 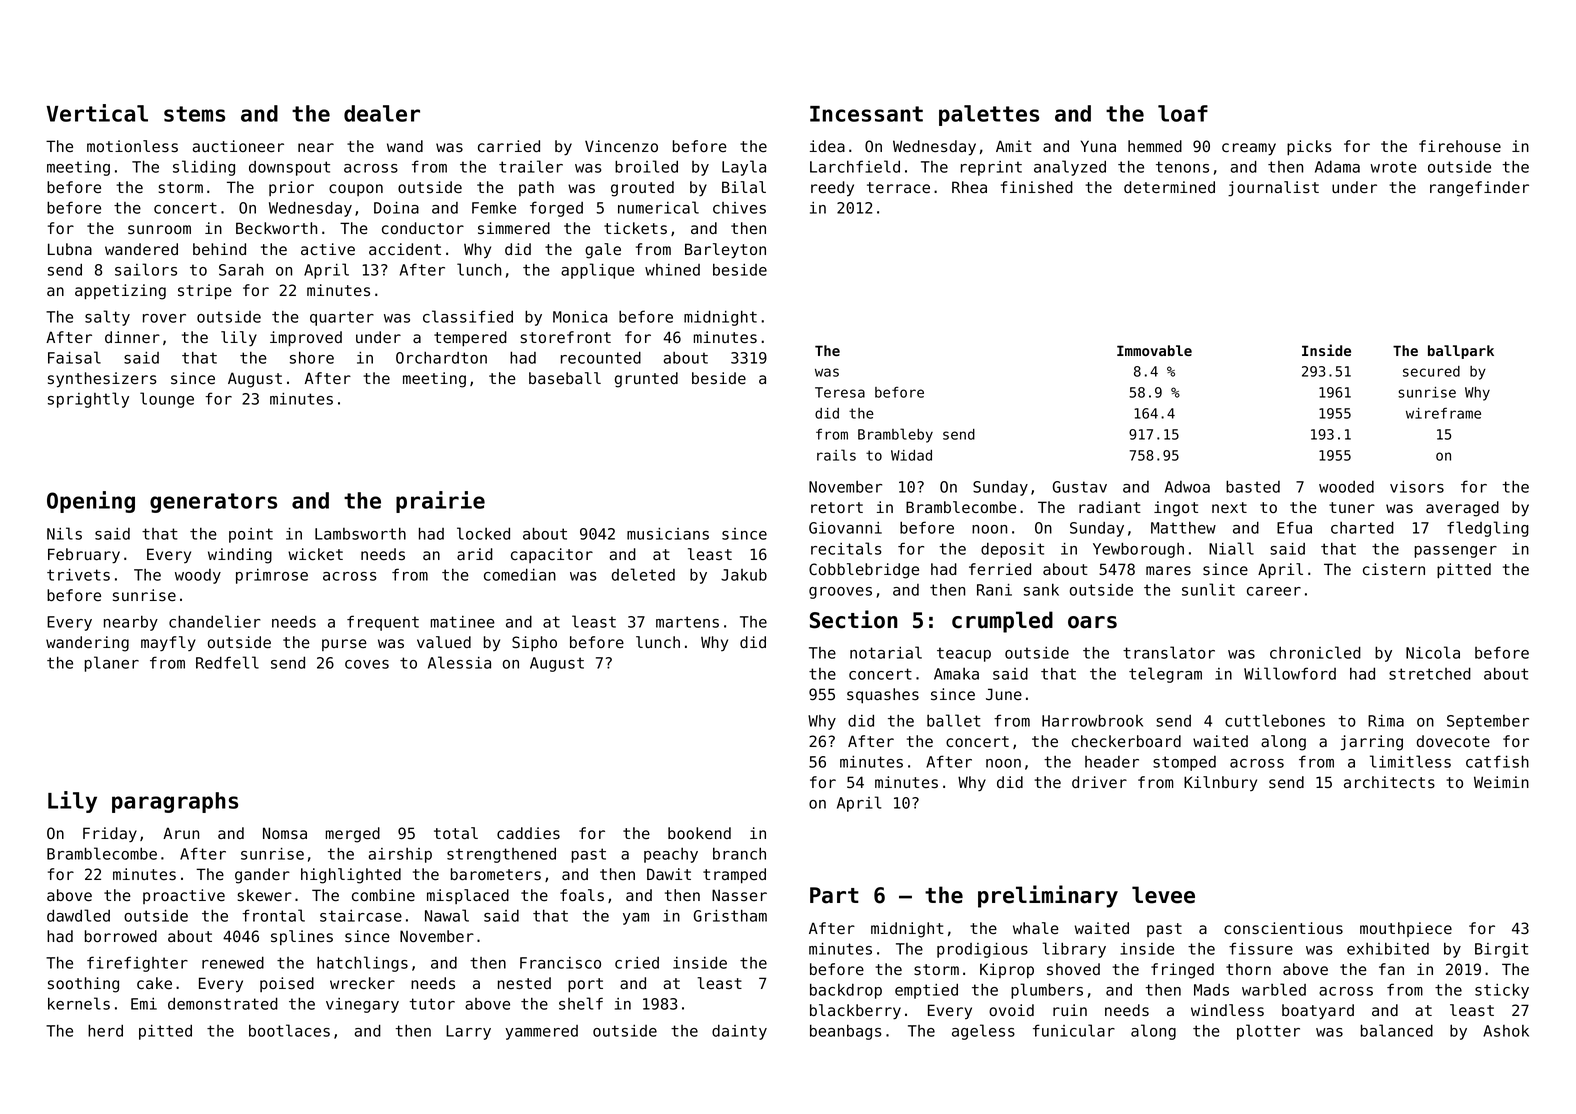 I want to click on sprightly, so click(x=88, y=400).
